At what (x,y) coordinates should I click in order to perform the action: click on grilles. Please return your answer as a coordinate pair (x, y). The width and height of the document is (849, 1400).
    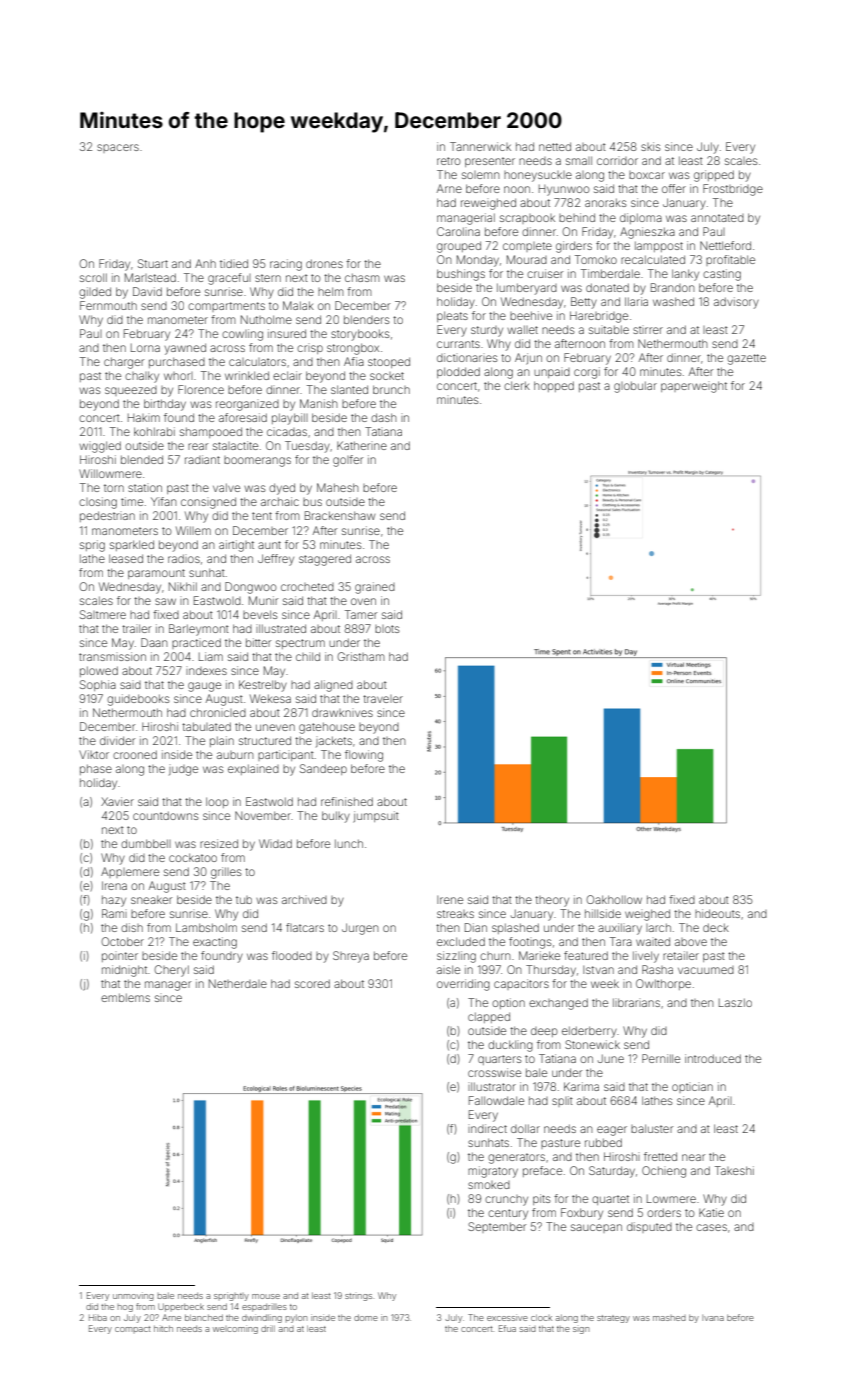
    Looking at the image, I should click on (226, 873).
